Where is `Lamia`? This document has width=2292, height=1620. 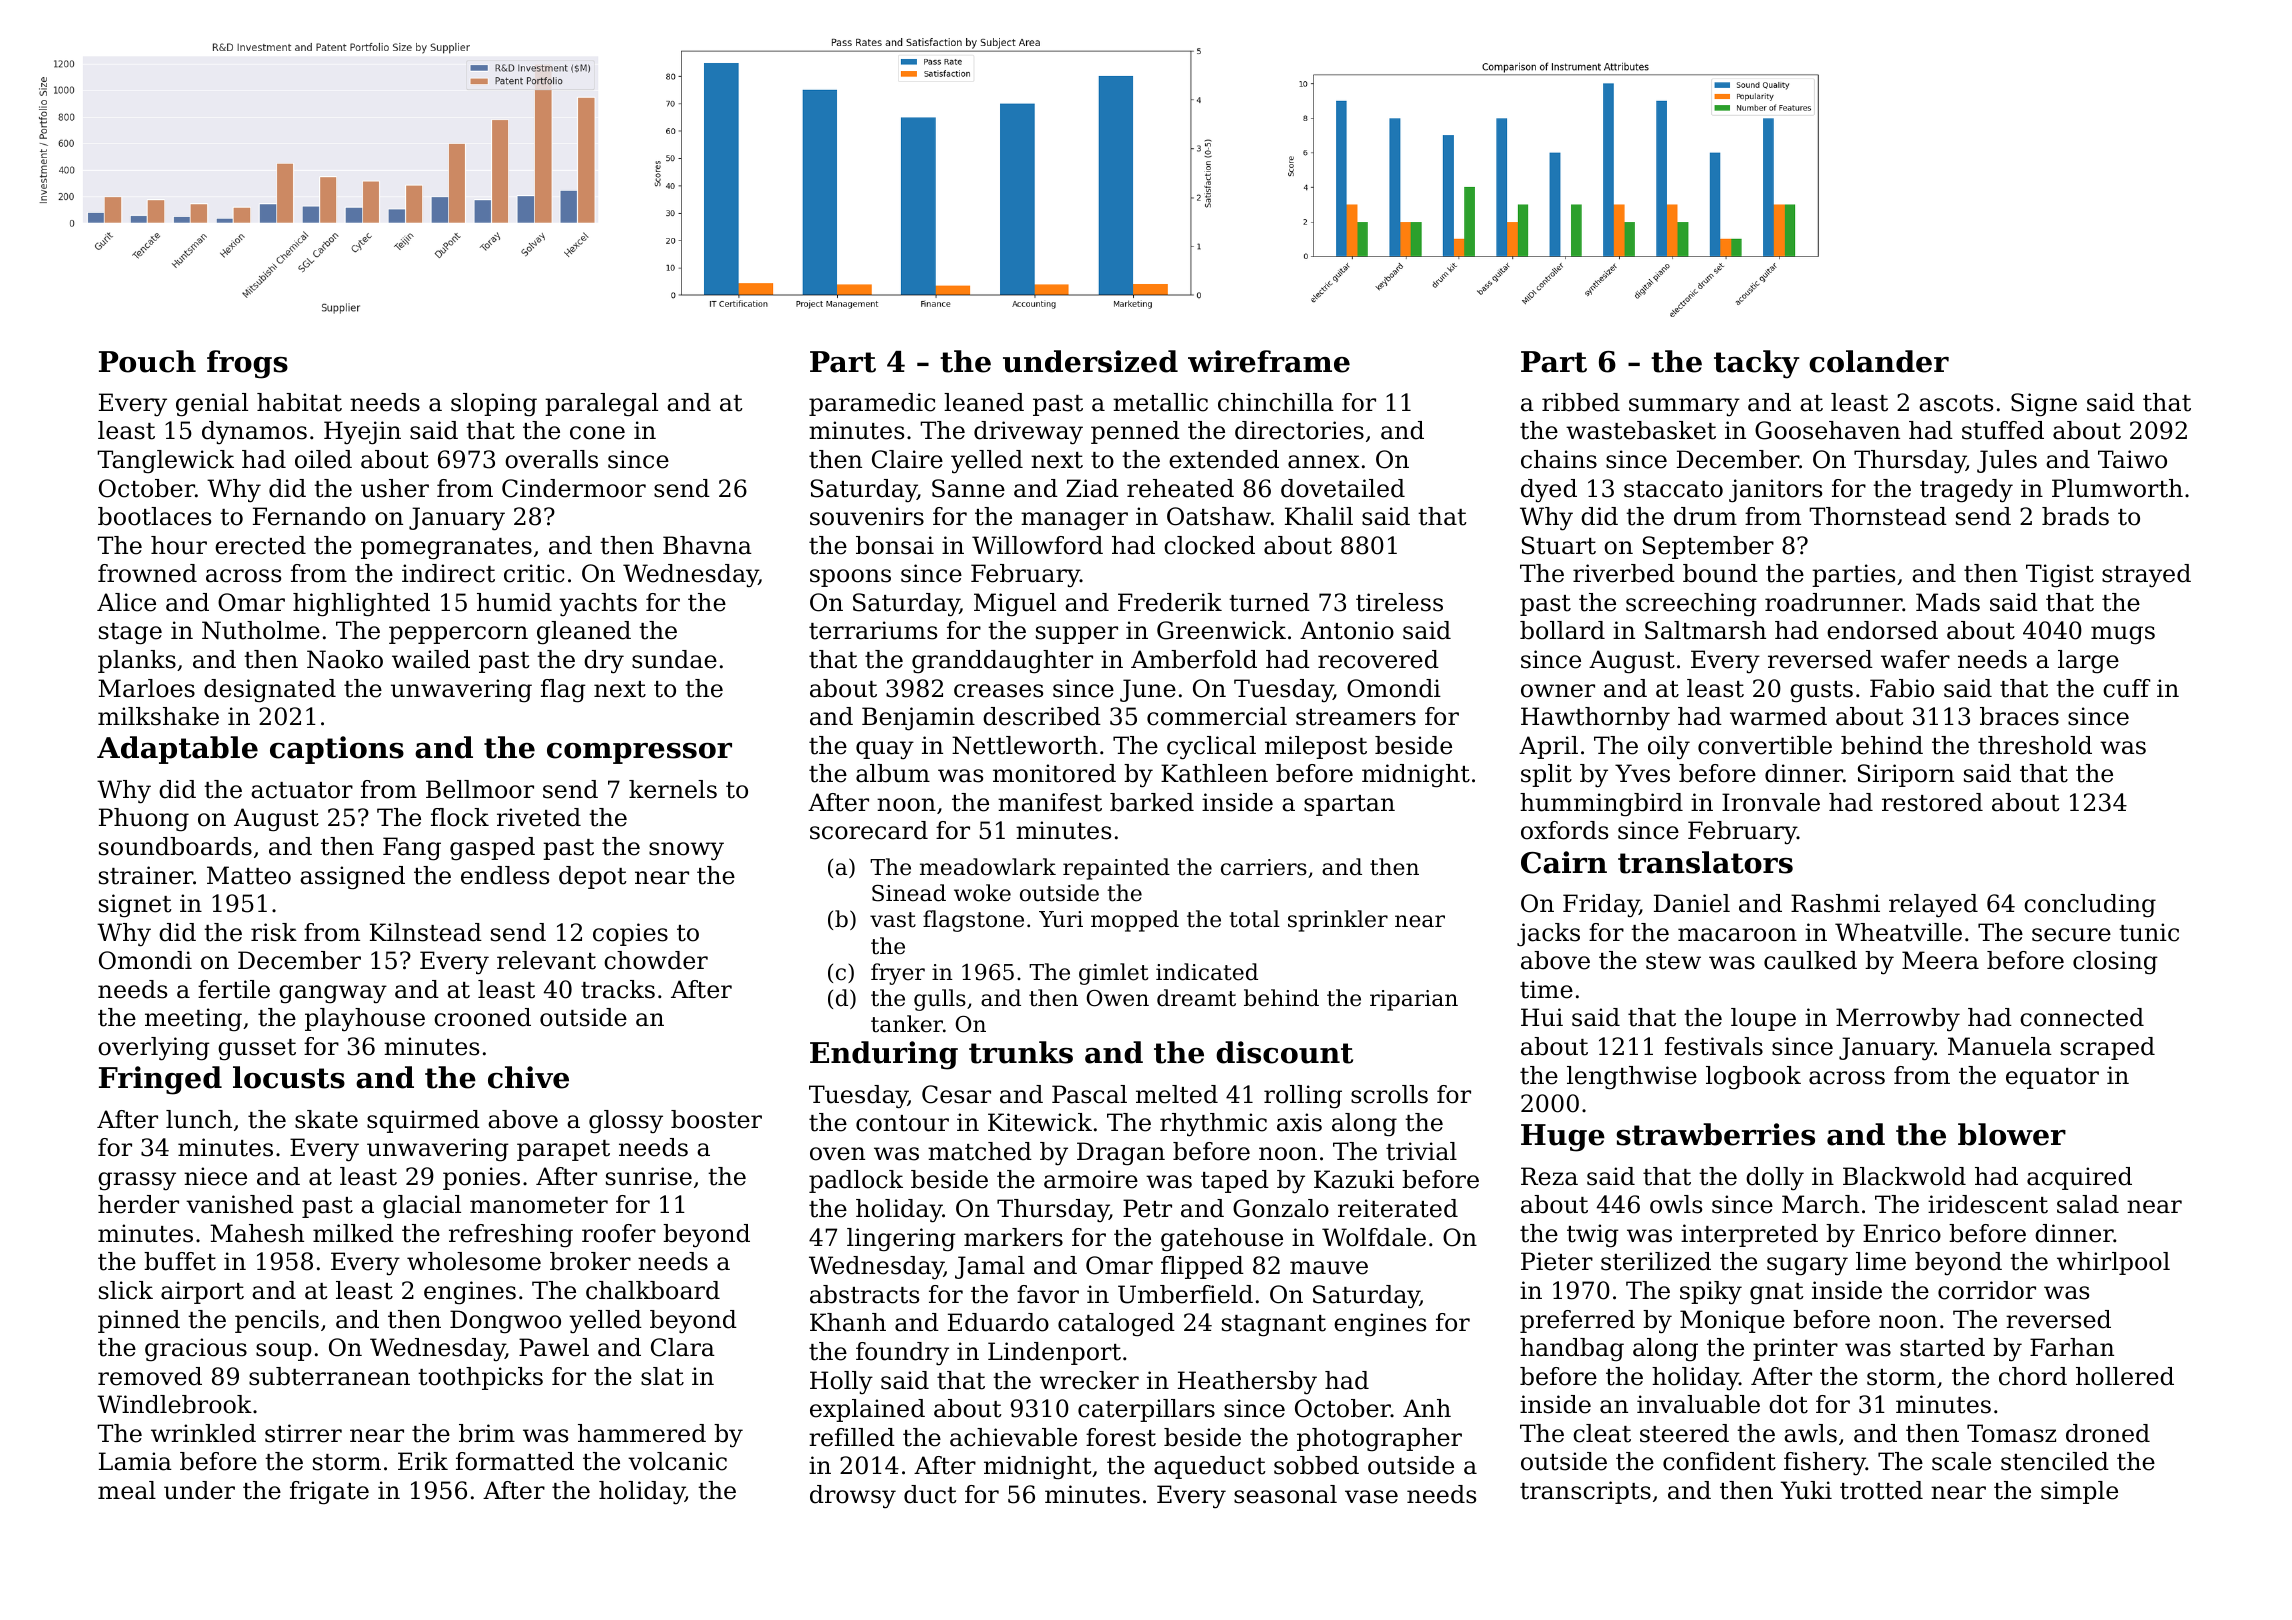
Lamia is located at coordinates (135, 1461).
